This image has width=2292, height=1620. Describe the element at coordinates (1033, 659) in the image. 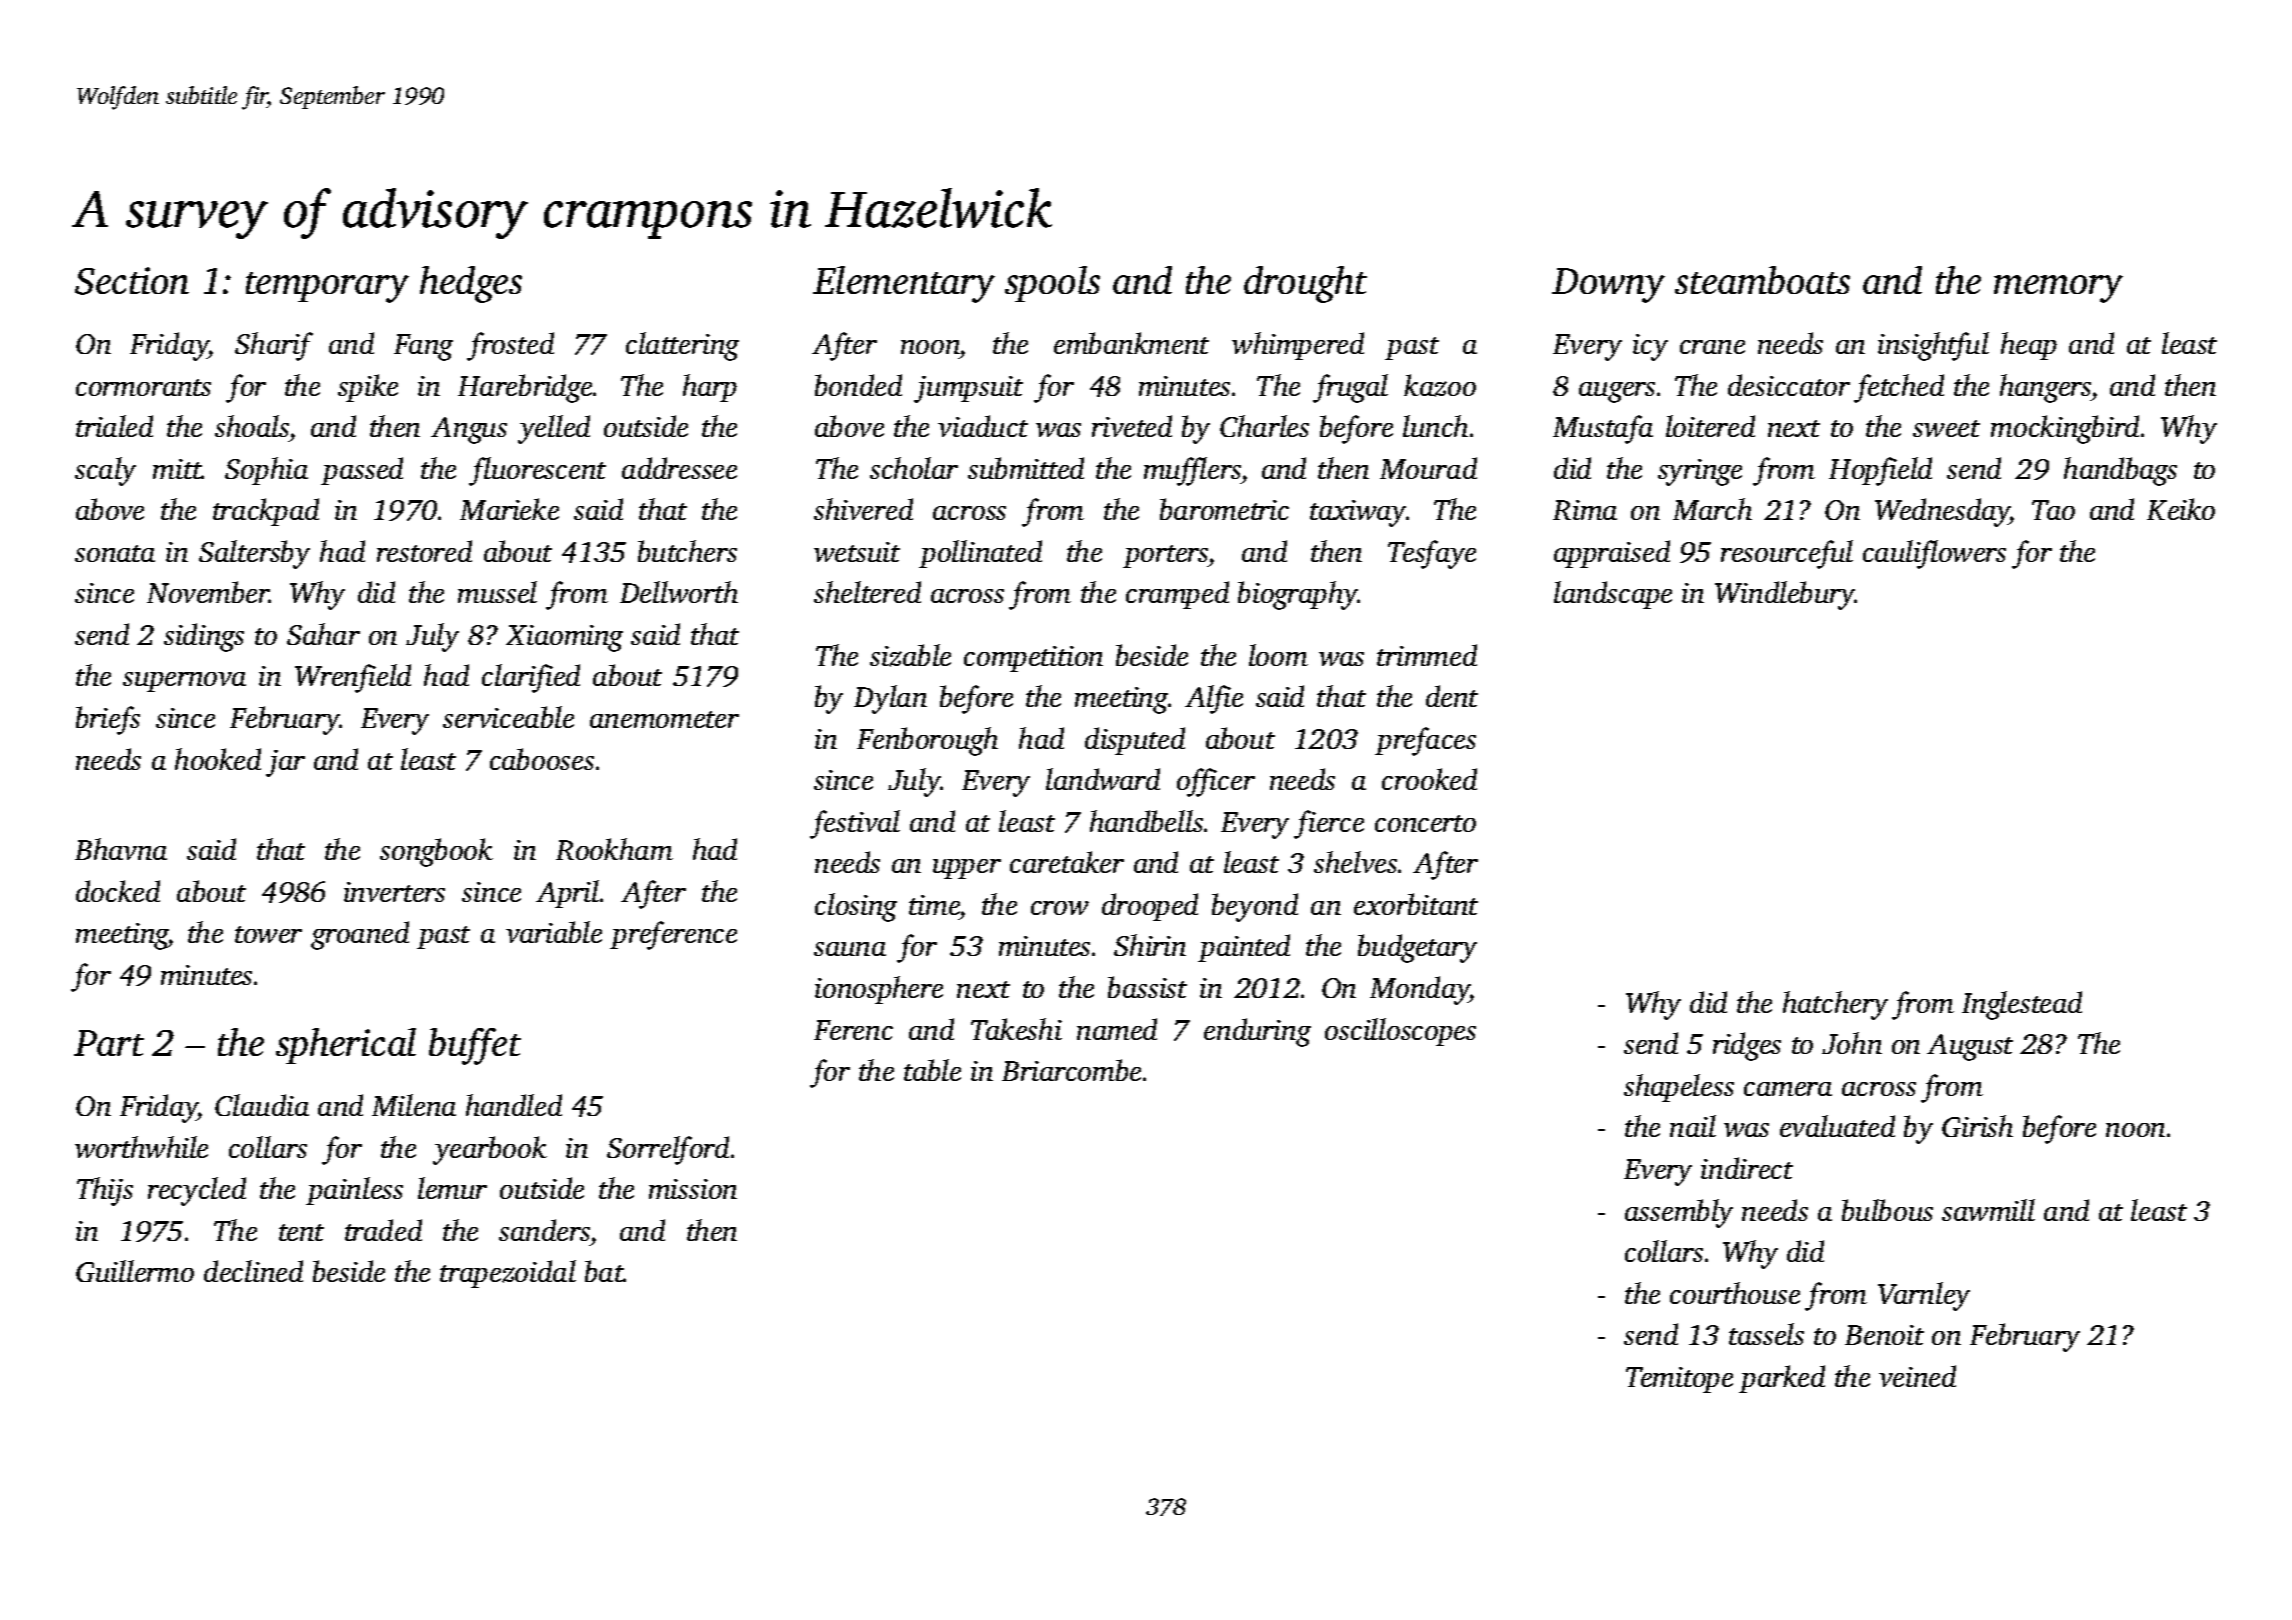

I see `competition` at that location.
